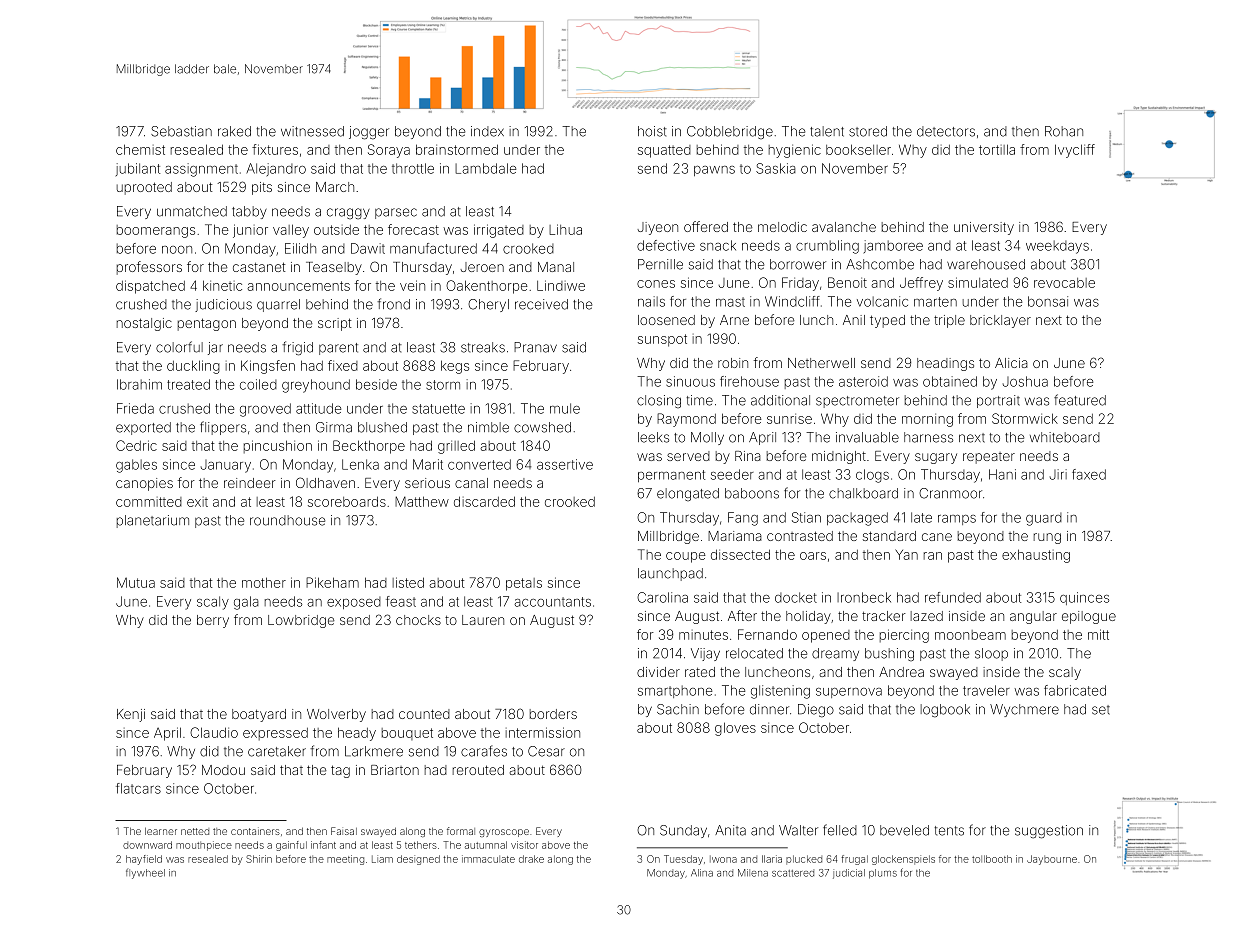 This page has width=1233, height=952. I want to click on witnessed, so click(312, 131).
